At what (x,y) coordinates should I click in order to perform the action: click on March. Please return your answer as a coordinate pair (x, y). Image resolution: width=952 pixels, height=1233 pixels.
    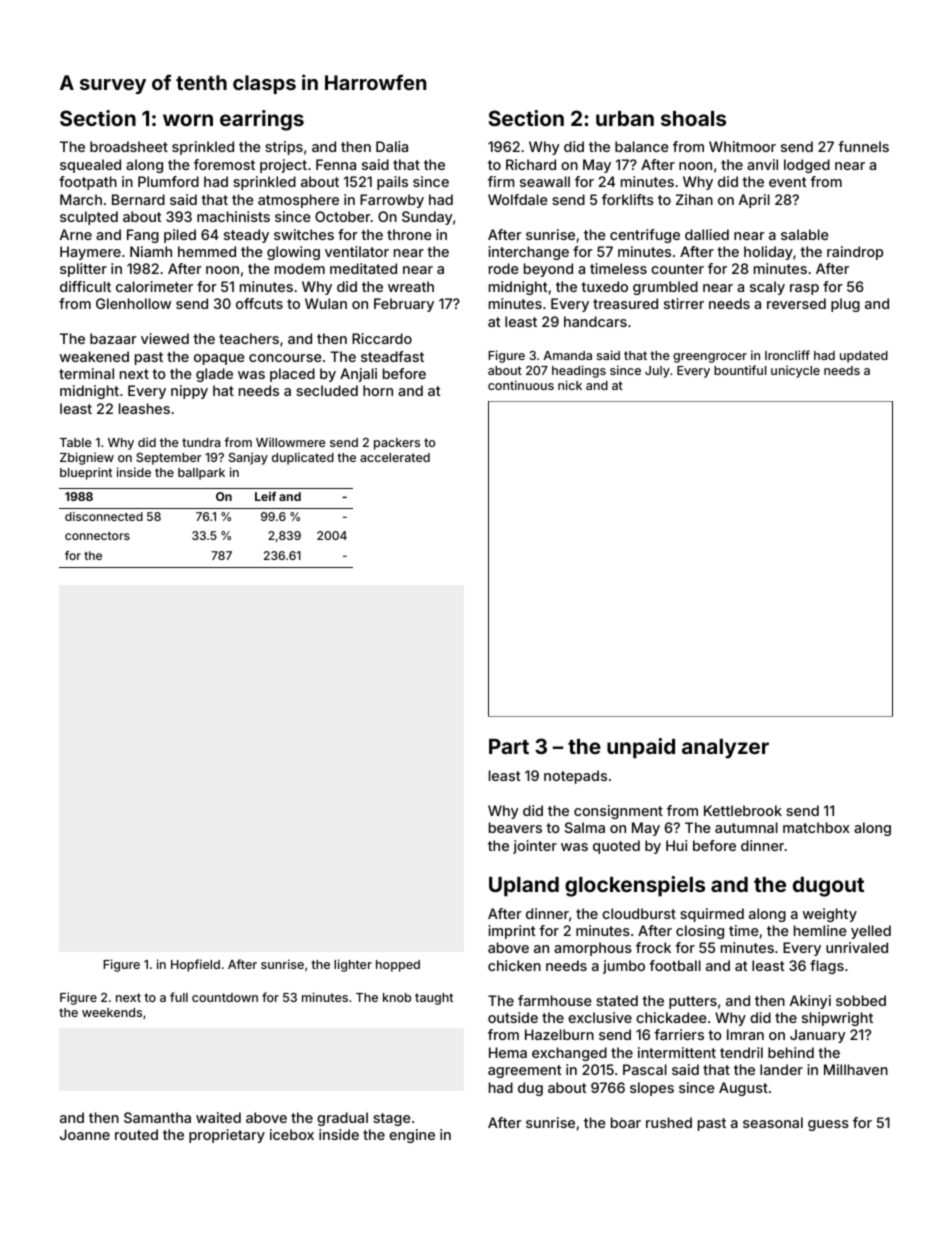
    Looking at the image, I should click on (81, 199).
